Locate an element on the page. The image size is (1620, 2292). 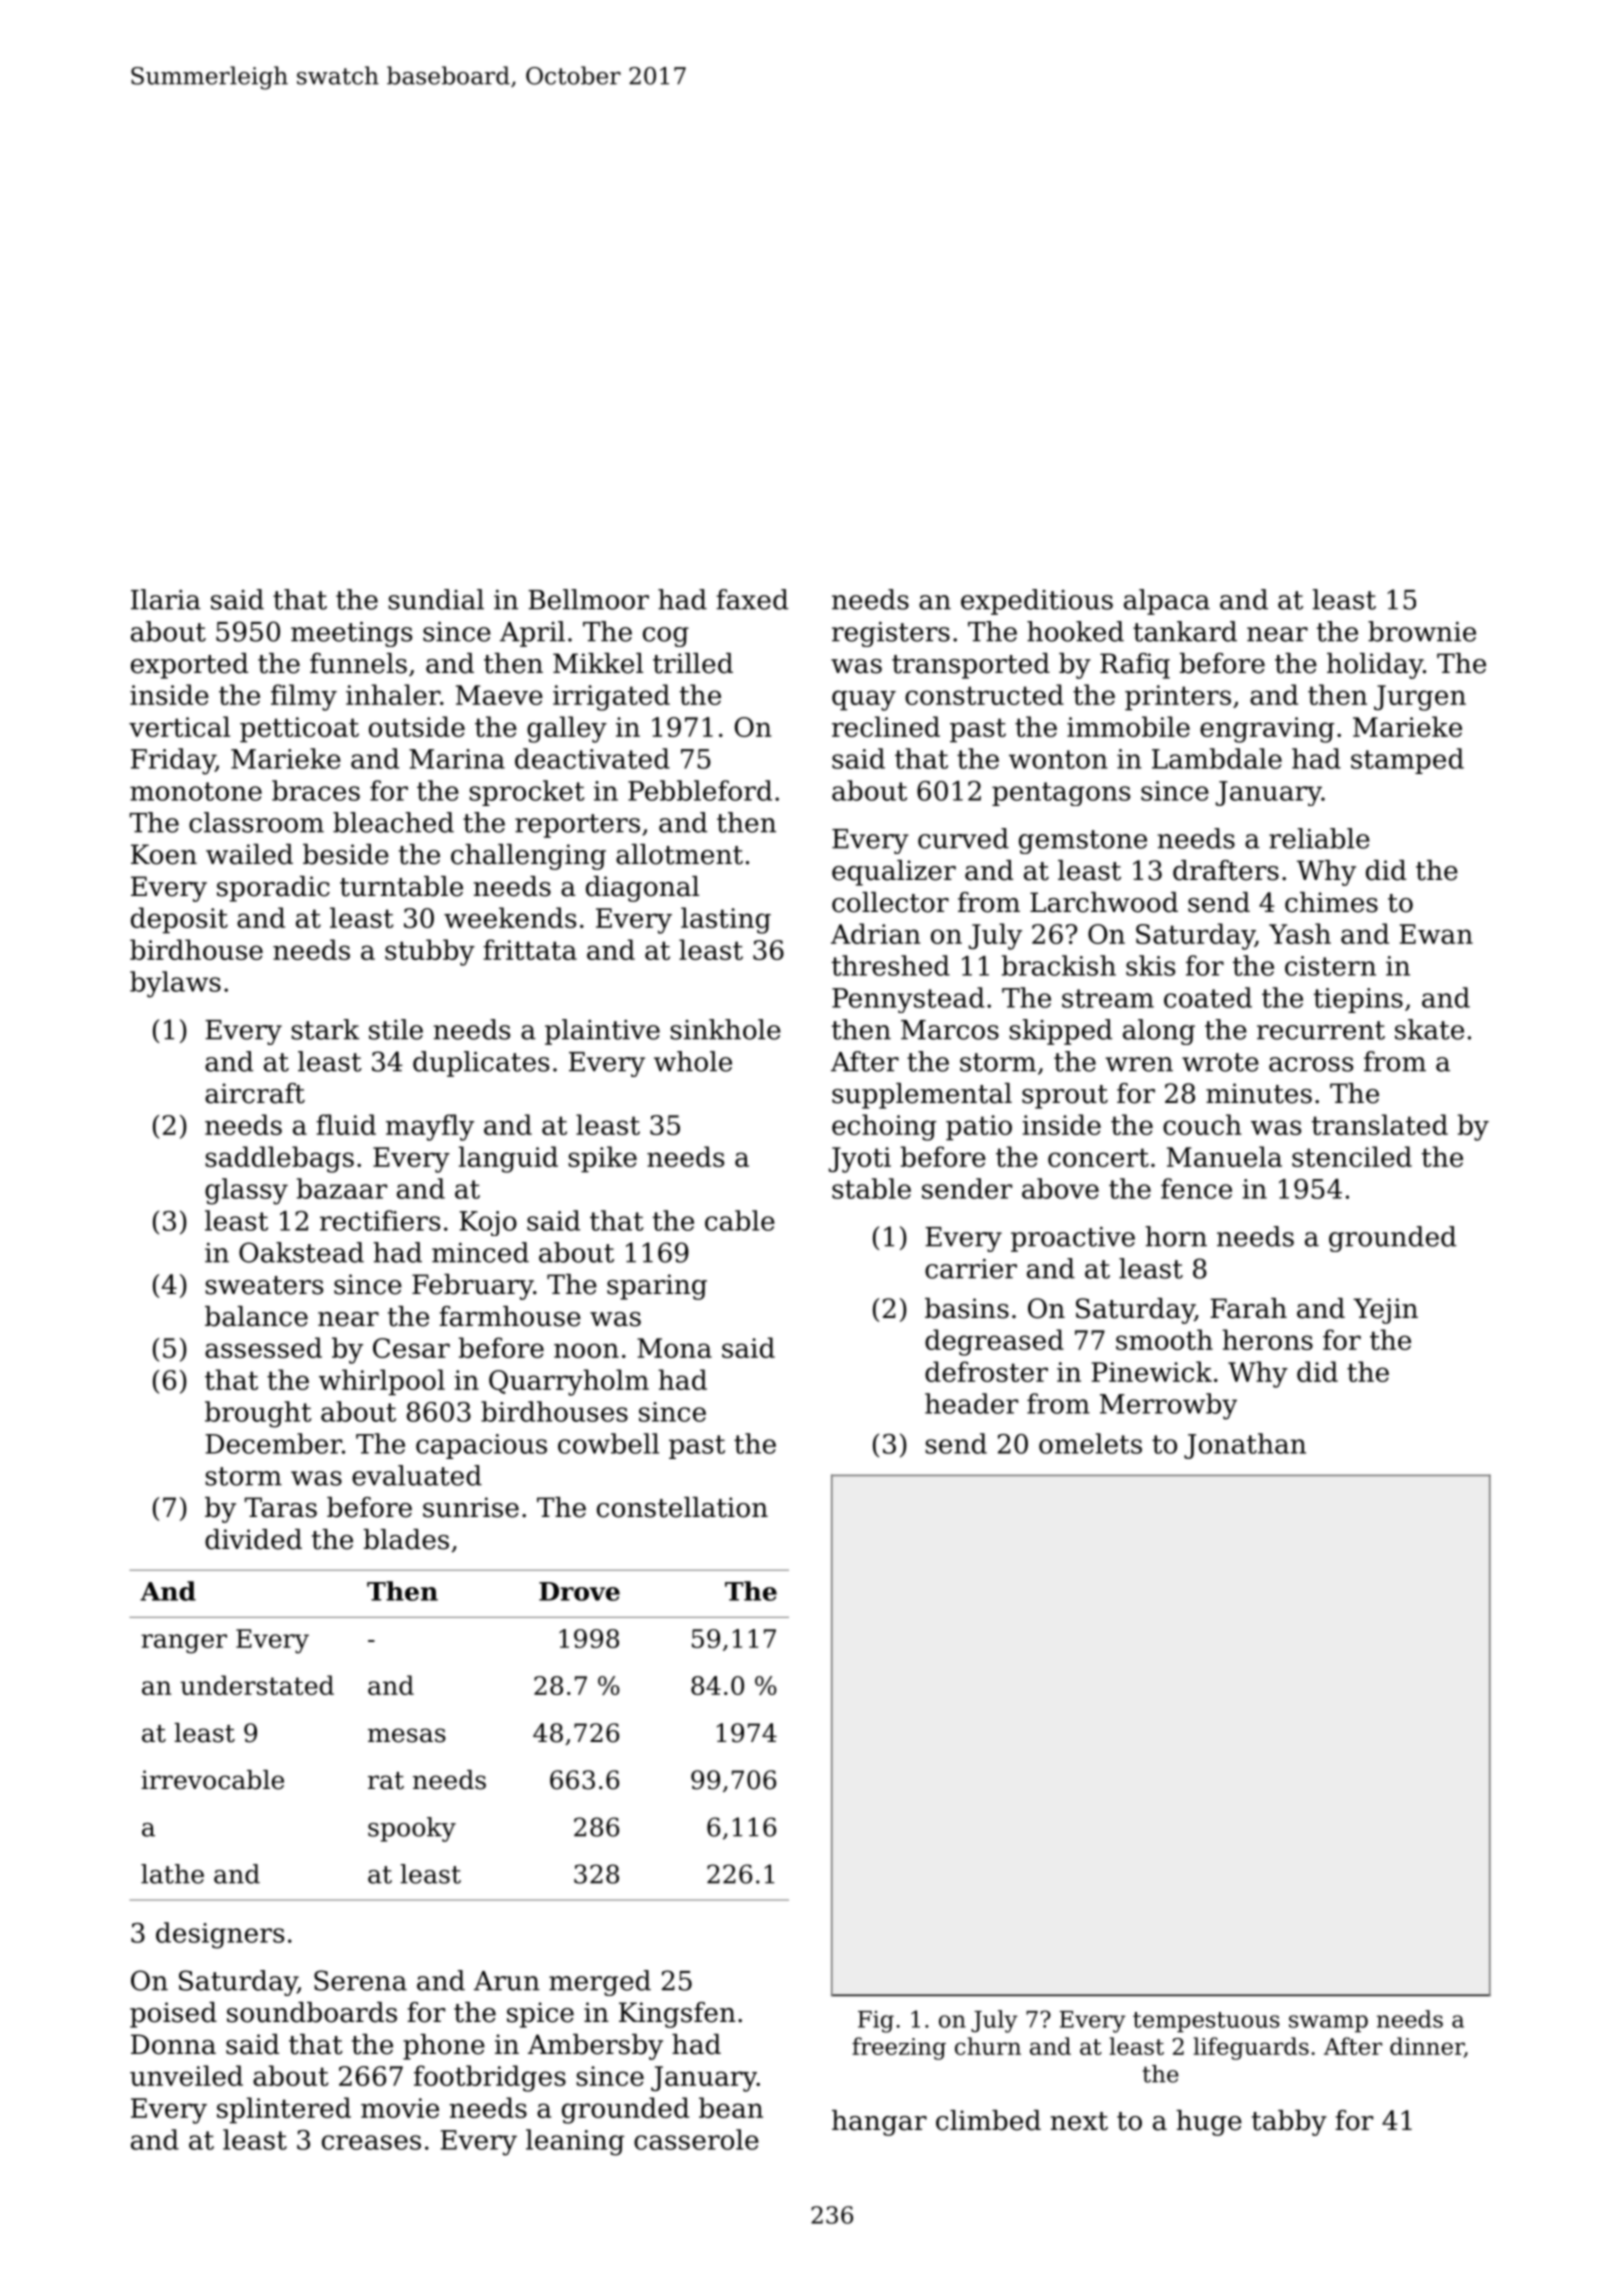
stamped is located at coordinates (1407, 761).
